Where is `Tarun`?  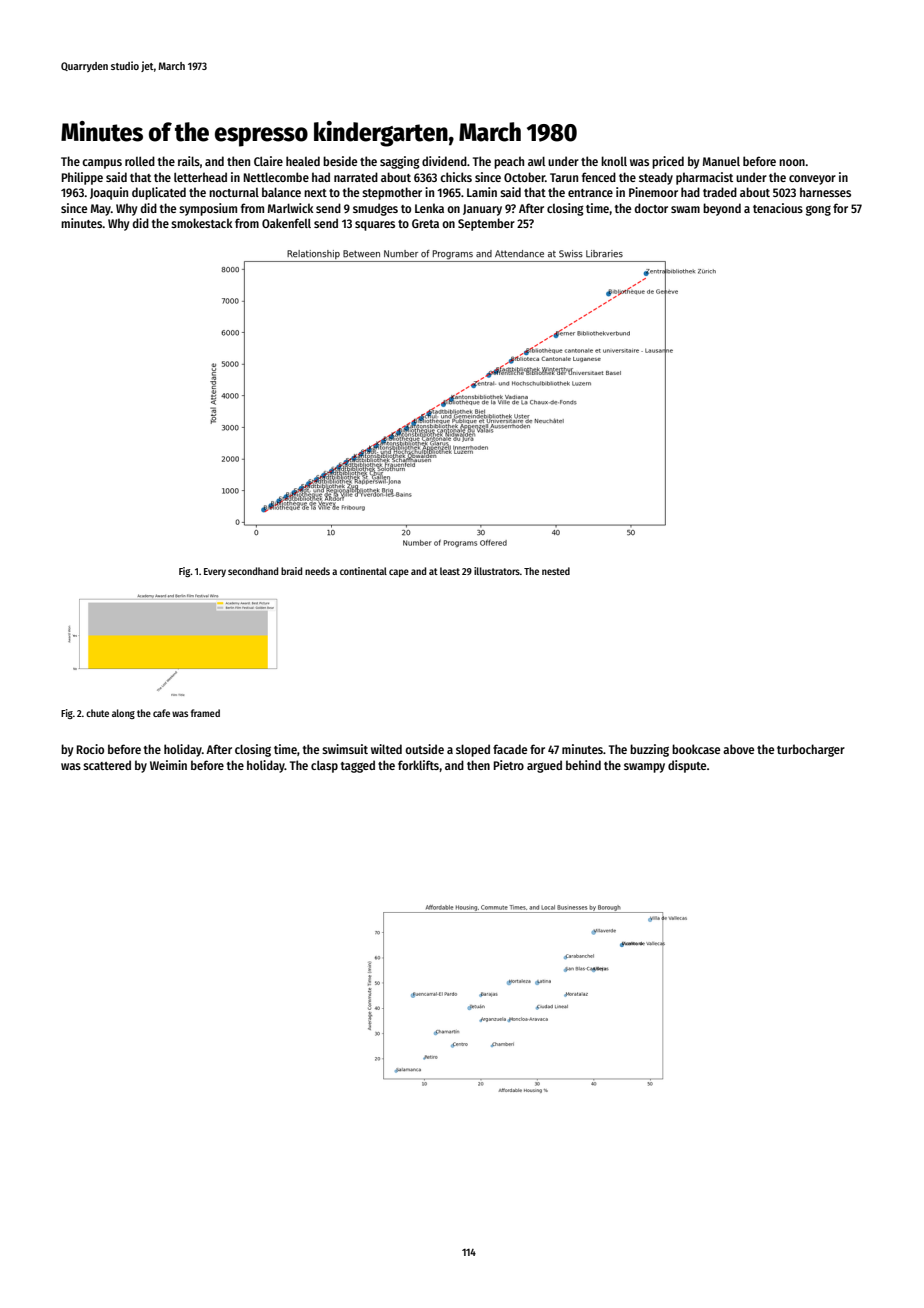 Tarun is located at coordinates (564, 177).
